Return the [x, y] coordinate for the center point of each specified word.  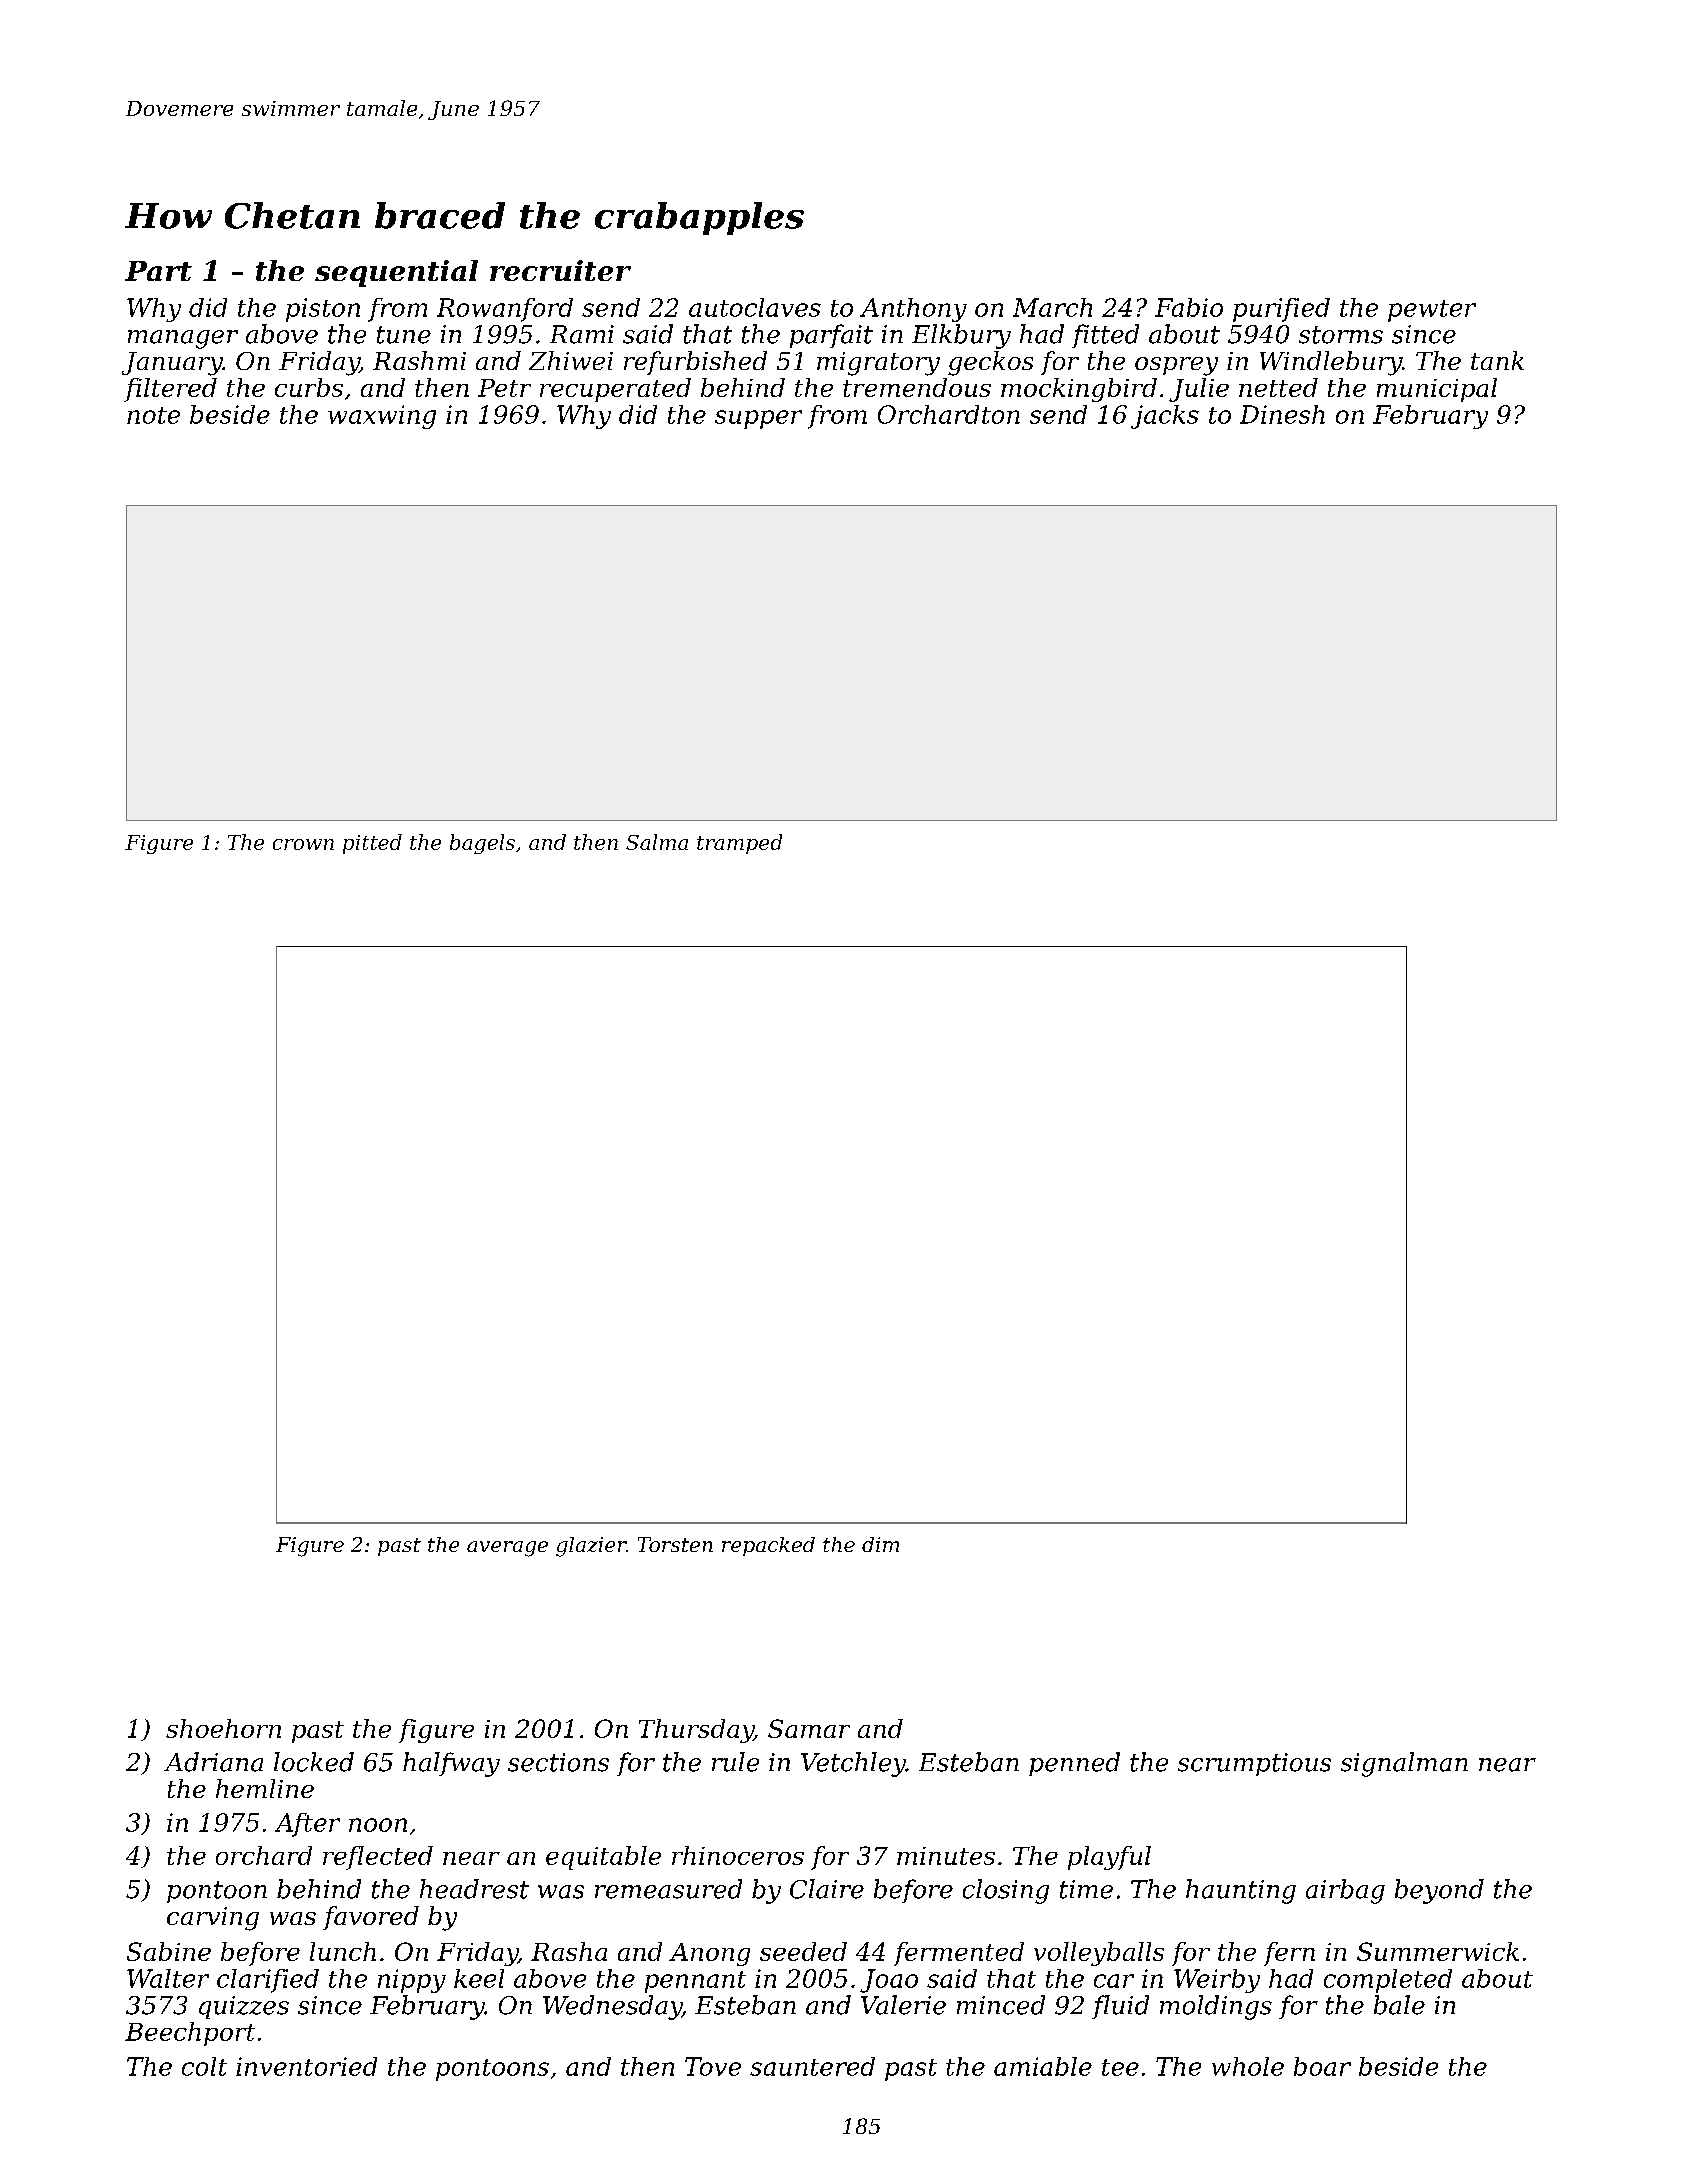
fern [1289, 1954]
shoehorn [223, 1728]
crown [303, 844]
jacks [1165, 417]
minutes [946, 1856]
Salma [657, 842]
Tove [713, 2066]
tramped [739, 844]
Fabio [1189, 307]
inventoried [306, 2066]
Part [158, 271]
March [1052, 307]
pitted [372, 844]
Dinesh [1282, 414]
